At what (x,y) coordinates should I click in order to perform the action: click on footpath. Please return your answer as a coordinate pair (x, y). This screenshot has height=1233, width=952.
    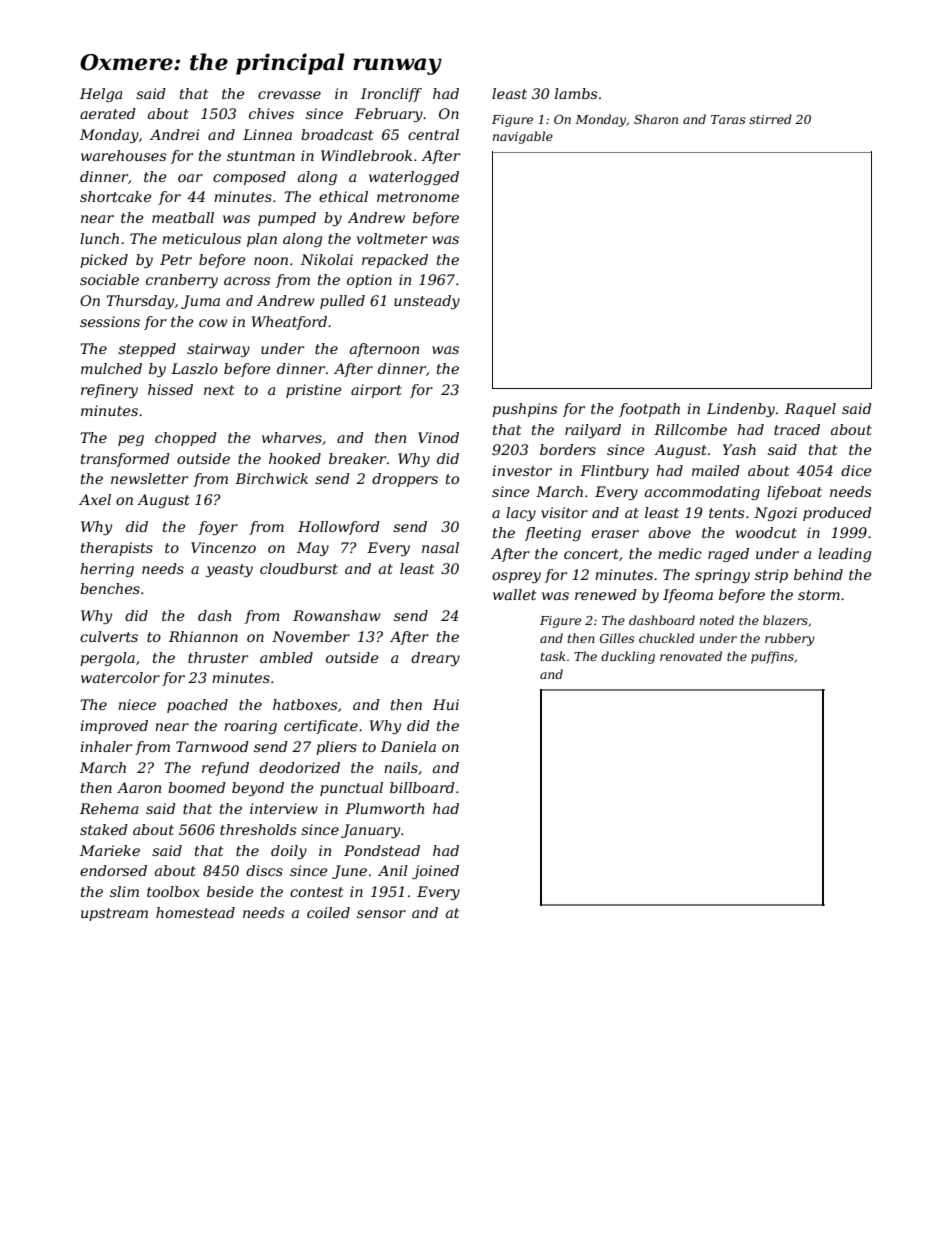
    Looking at the image, I should click on (649, 410).
